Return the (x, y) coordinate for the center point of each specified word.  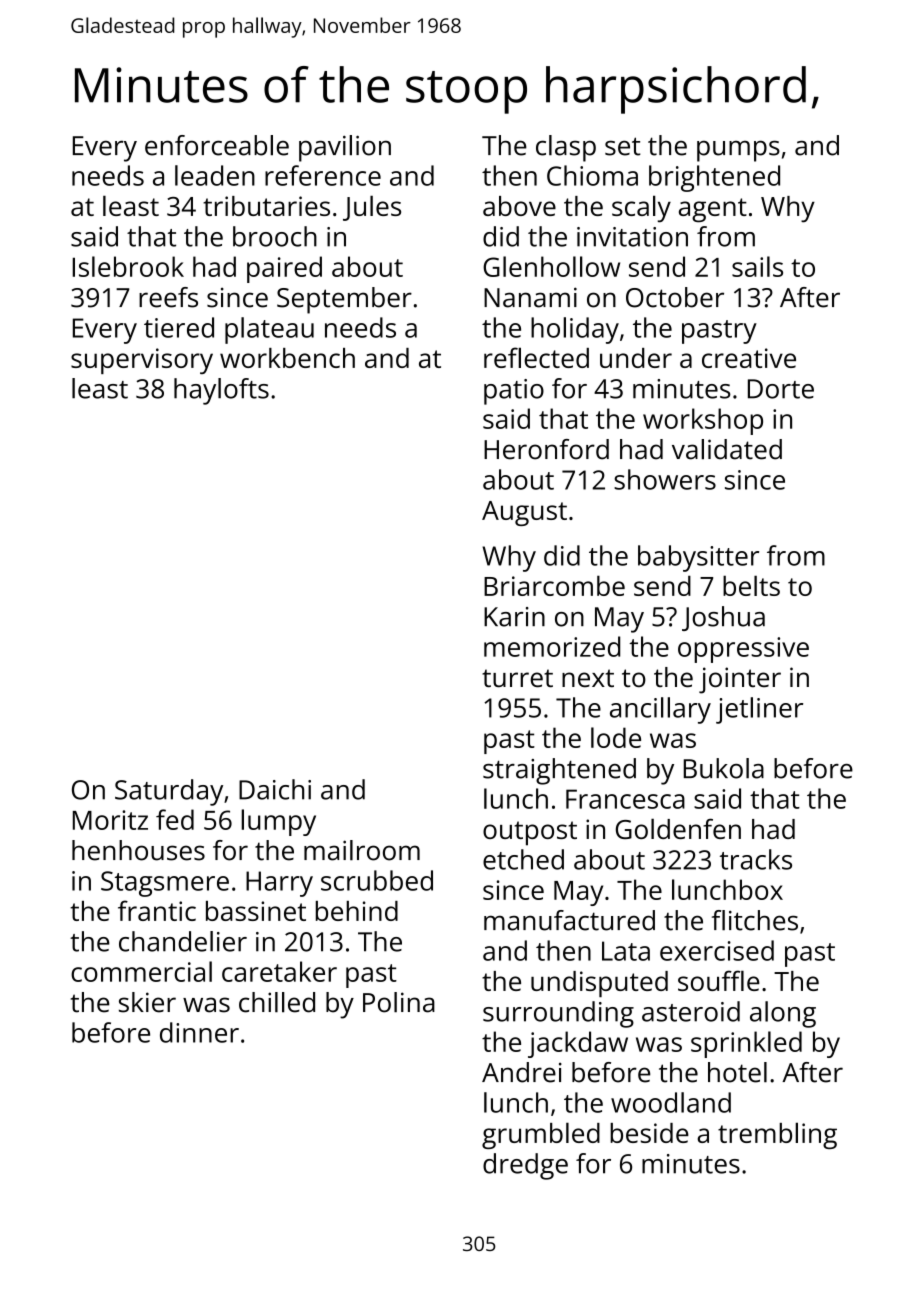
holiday (575, 330)
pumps (738, 151)
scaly (641, 209)
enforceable (217, 145)
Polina (399, 1002)
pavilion (345, 148)
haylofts (221, 391)
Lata (626, 951)
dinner (199, 1032)
